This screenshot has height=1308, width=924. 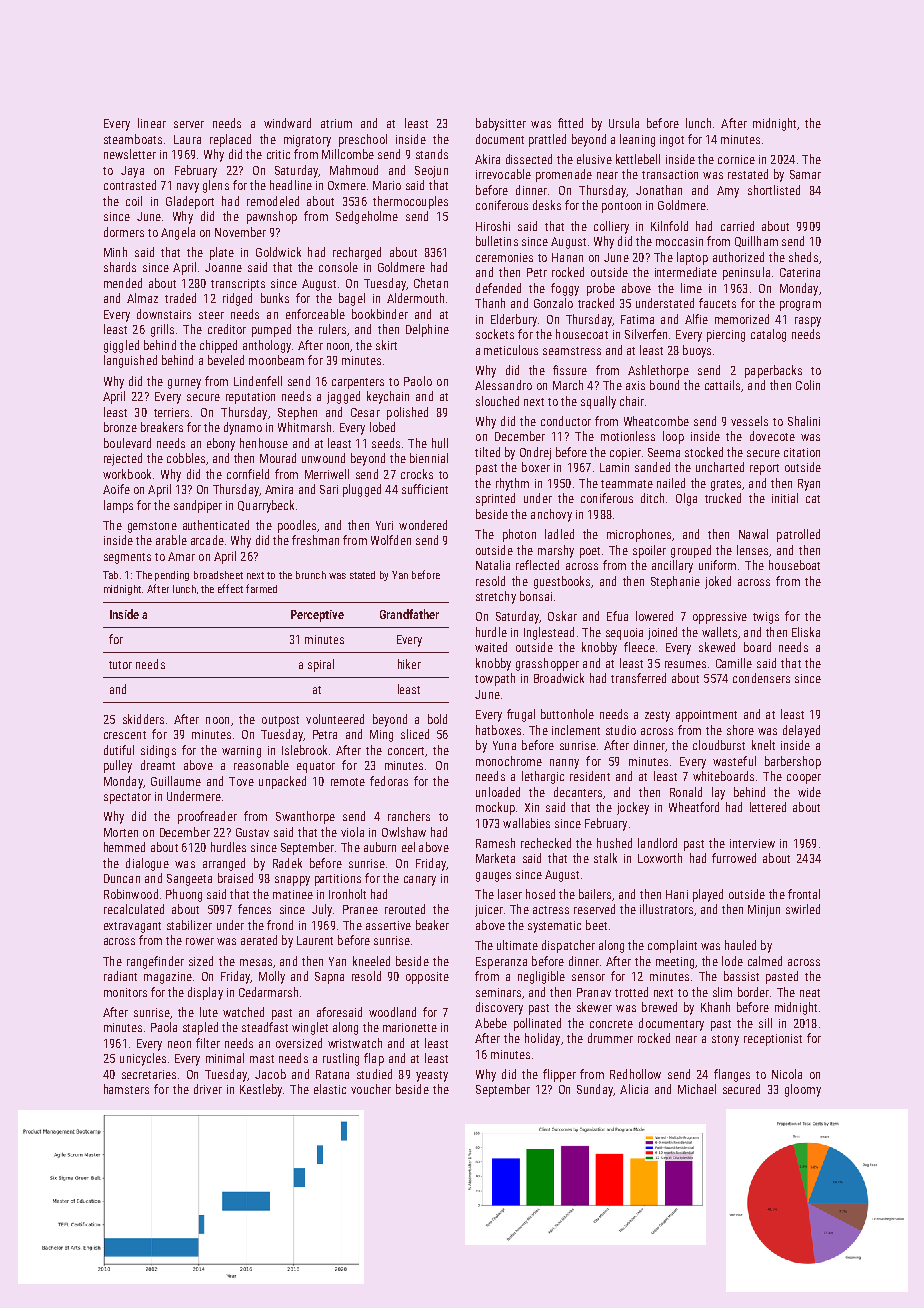 I want to click on windward, so click(x=287, y=123).
